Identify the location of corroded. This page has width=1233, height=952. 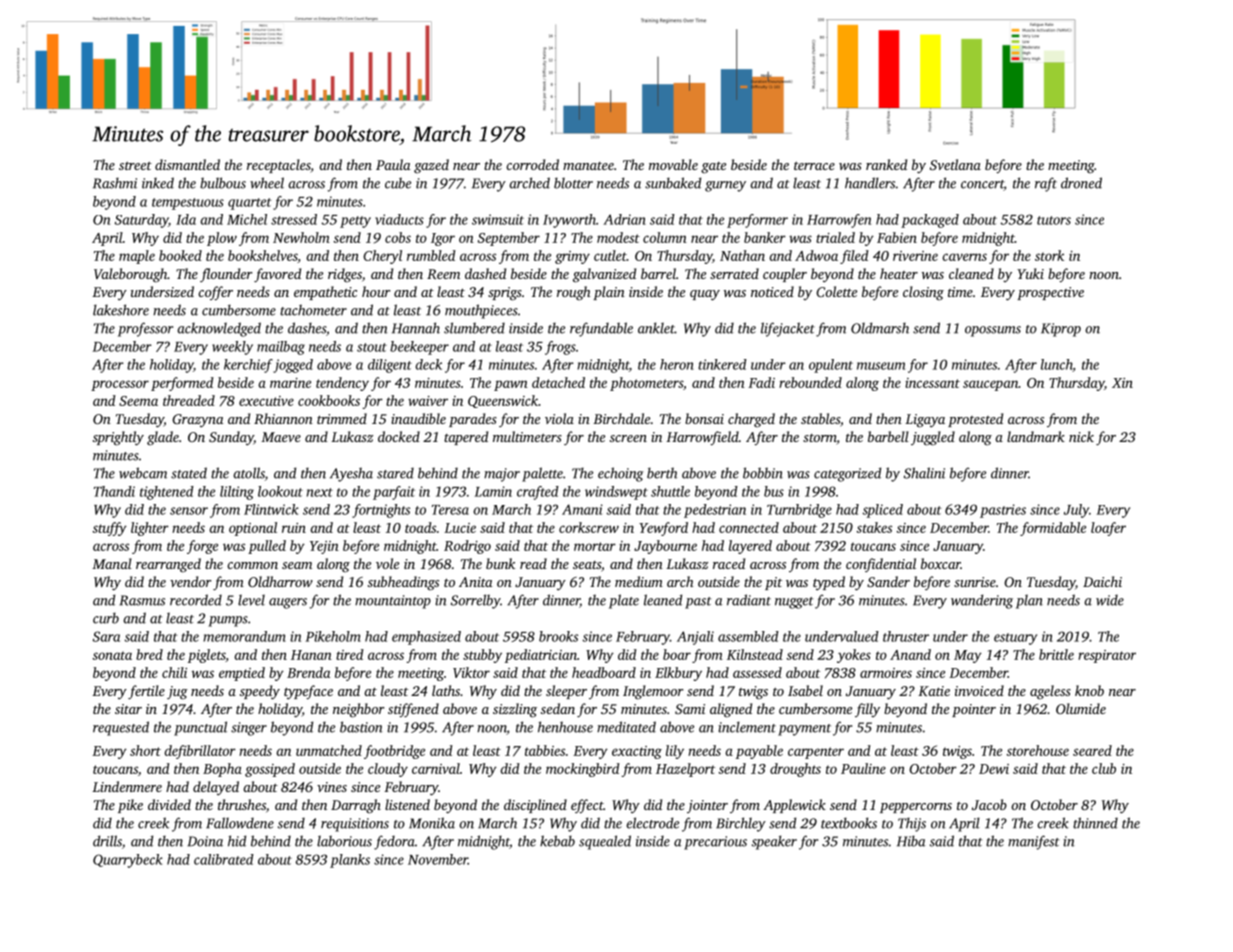
(532, 164).
